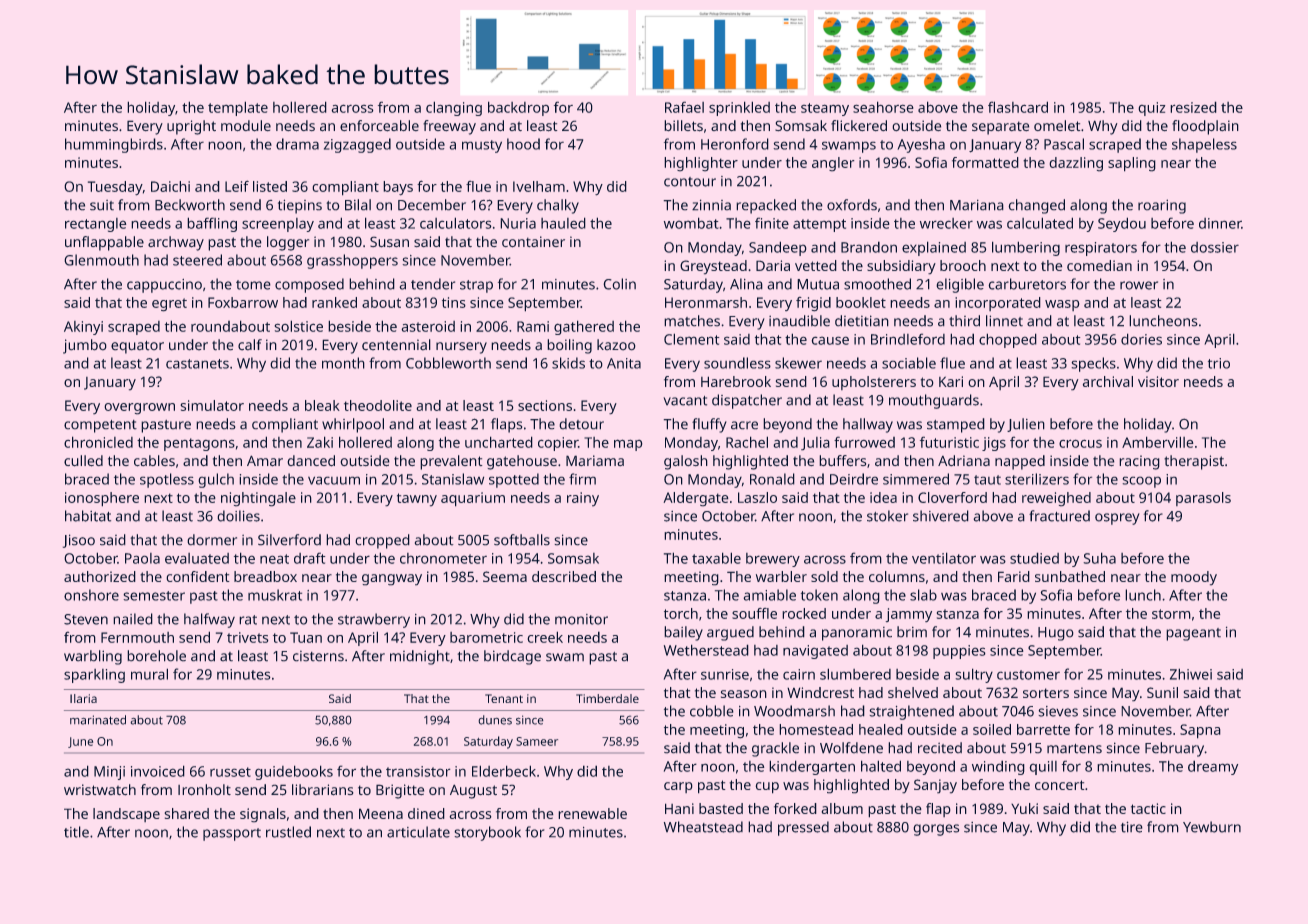  Describe the element at coordinates (909, 363) in the page. I see `sociable` at that location.
